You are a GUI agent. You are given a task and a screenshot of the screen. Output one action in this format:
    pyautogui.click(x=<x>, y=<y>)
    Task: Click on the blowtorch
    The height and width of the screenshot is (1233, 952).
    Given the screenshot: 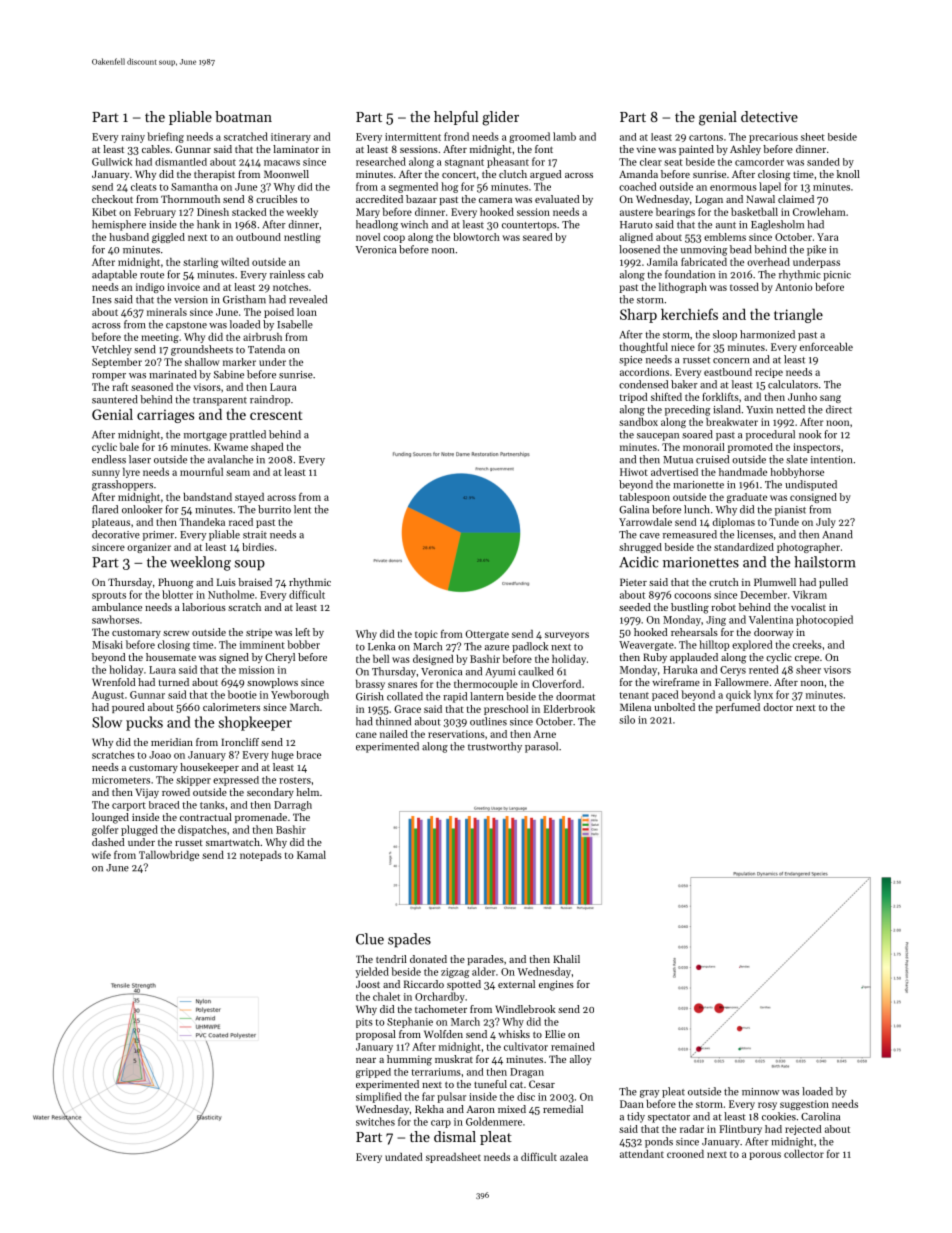 What is the action you would take?
    pyautogui.click(x=476, y=237)
